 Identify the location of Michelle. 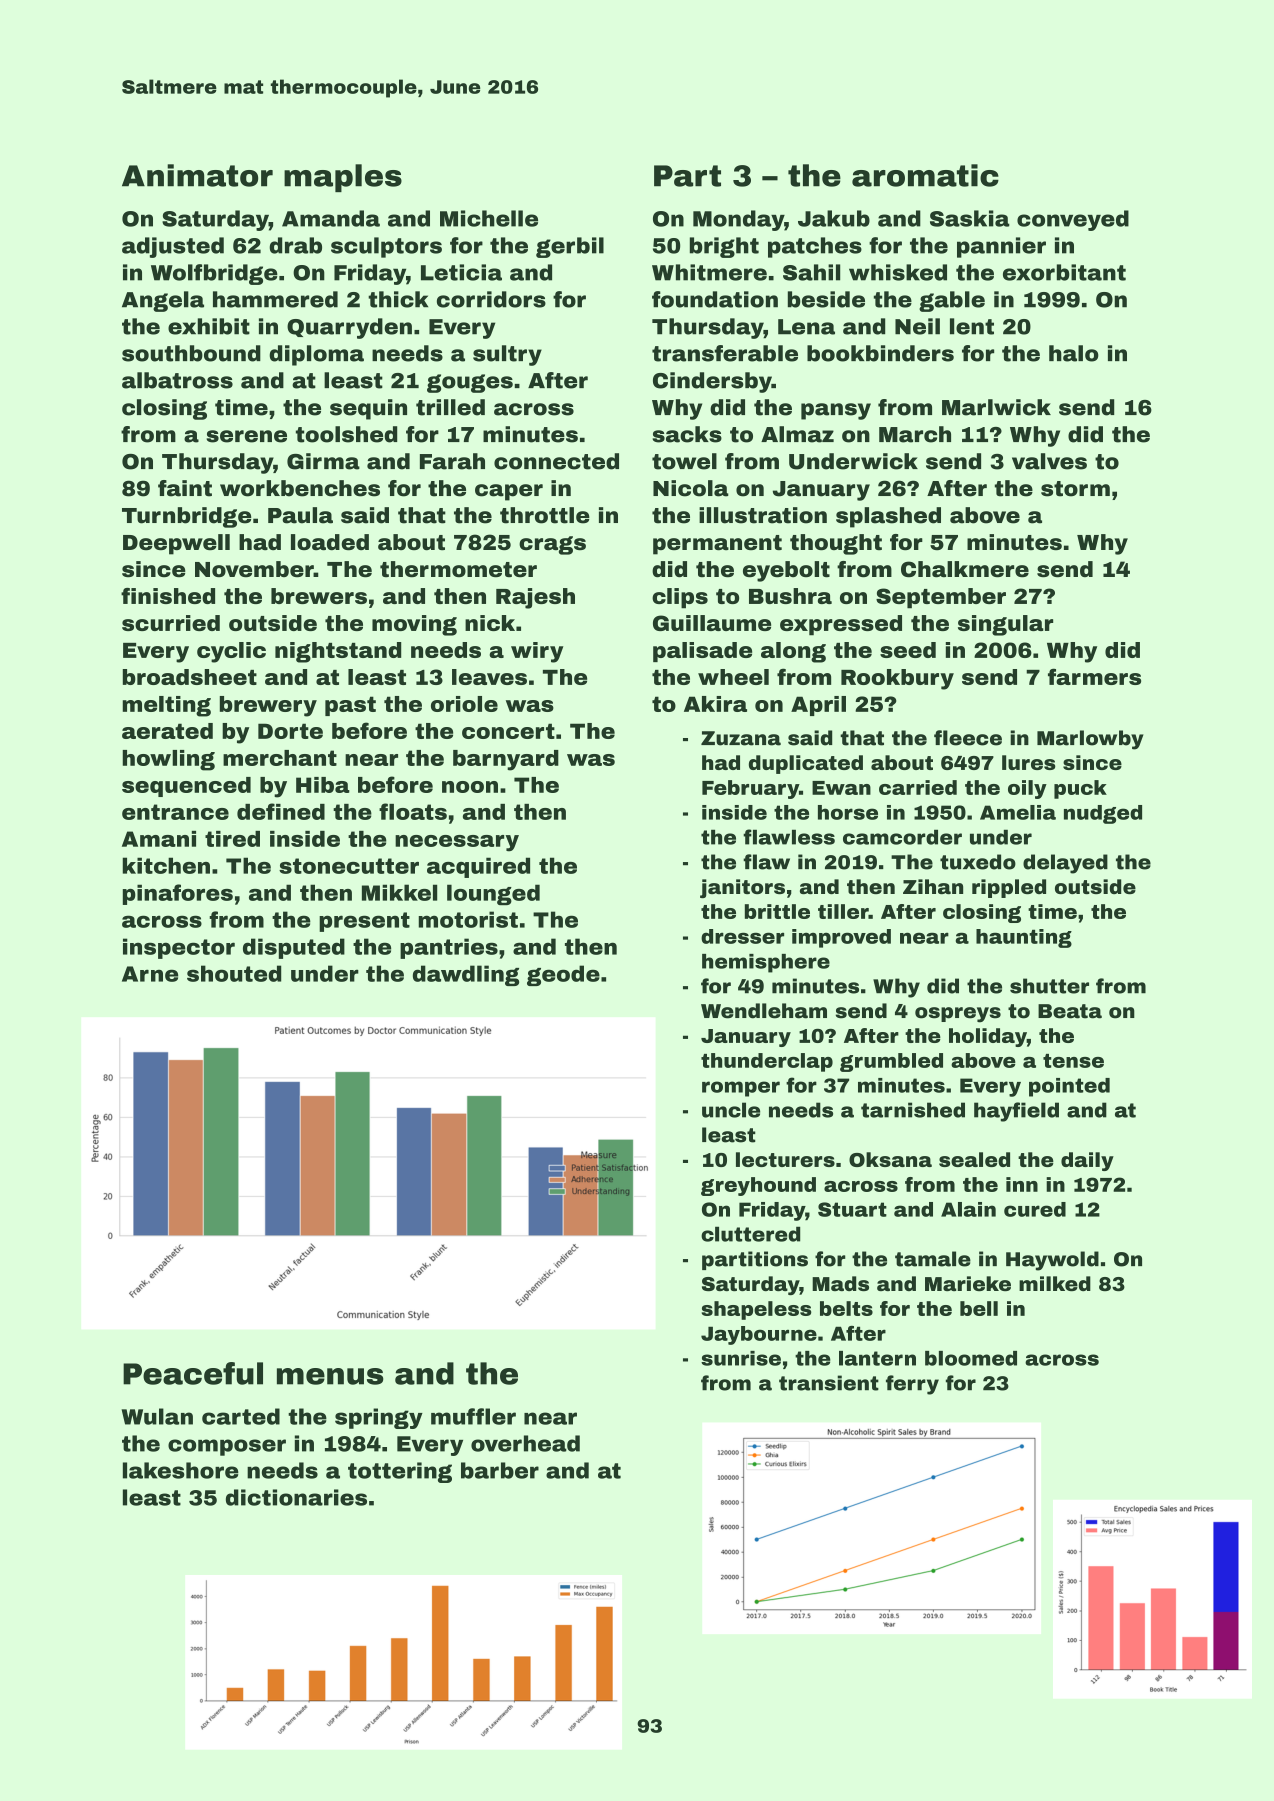
(489, 218).
